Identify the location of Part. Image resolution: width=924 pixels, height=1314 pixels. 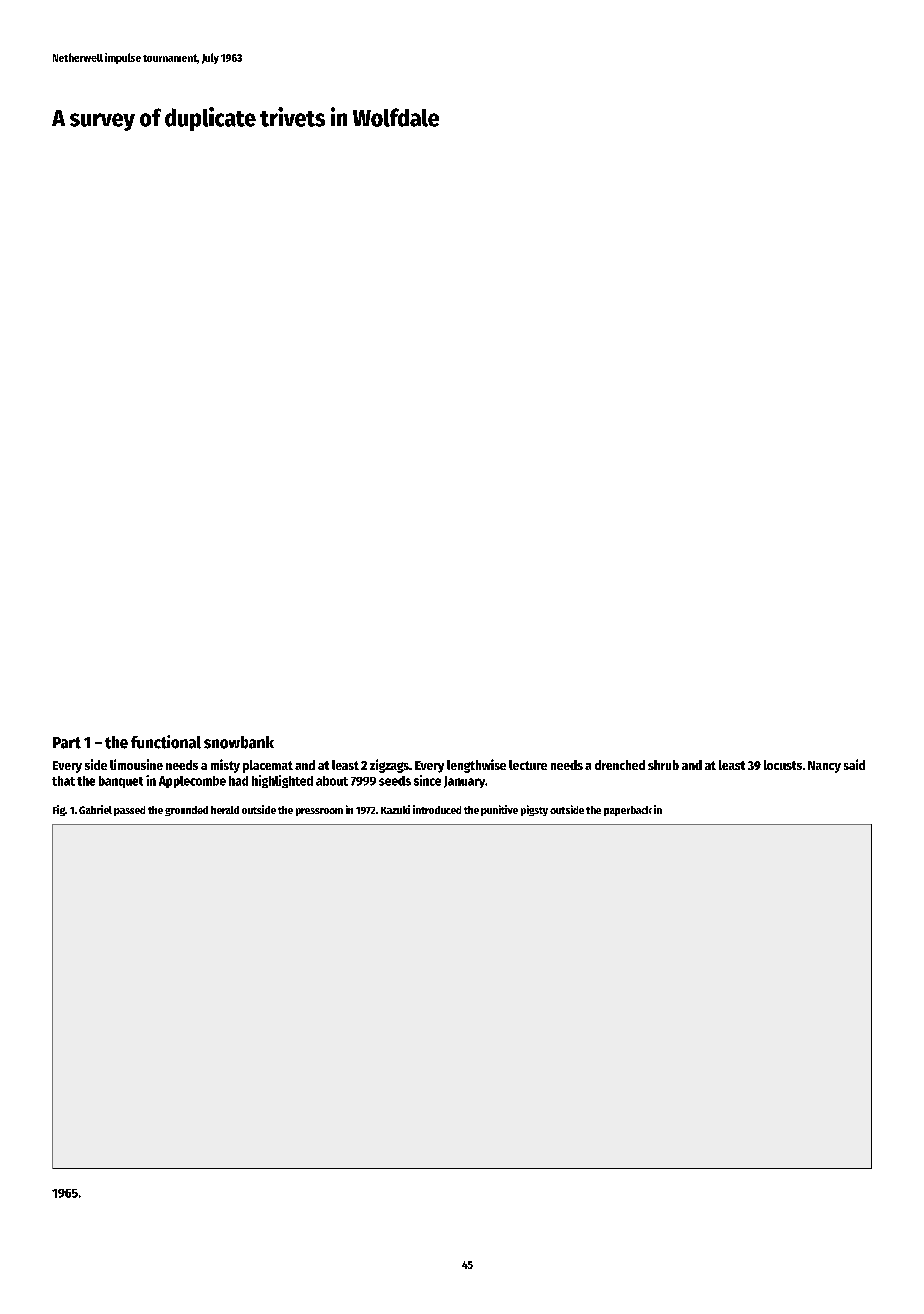
(67, 743).
